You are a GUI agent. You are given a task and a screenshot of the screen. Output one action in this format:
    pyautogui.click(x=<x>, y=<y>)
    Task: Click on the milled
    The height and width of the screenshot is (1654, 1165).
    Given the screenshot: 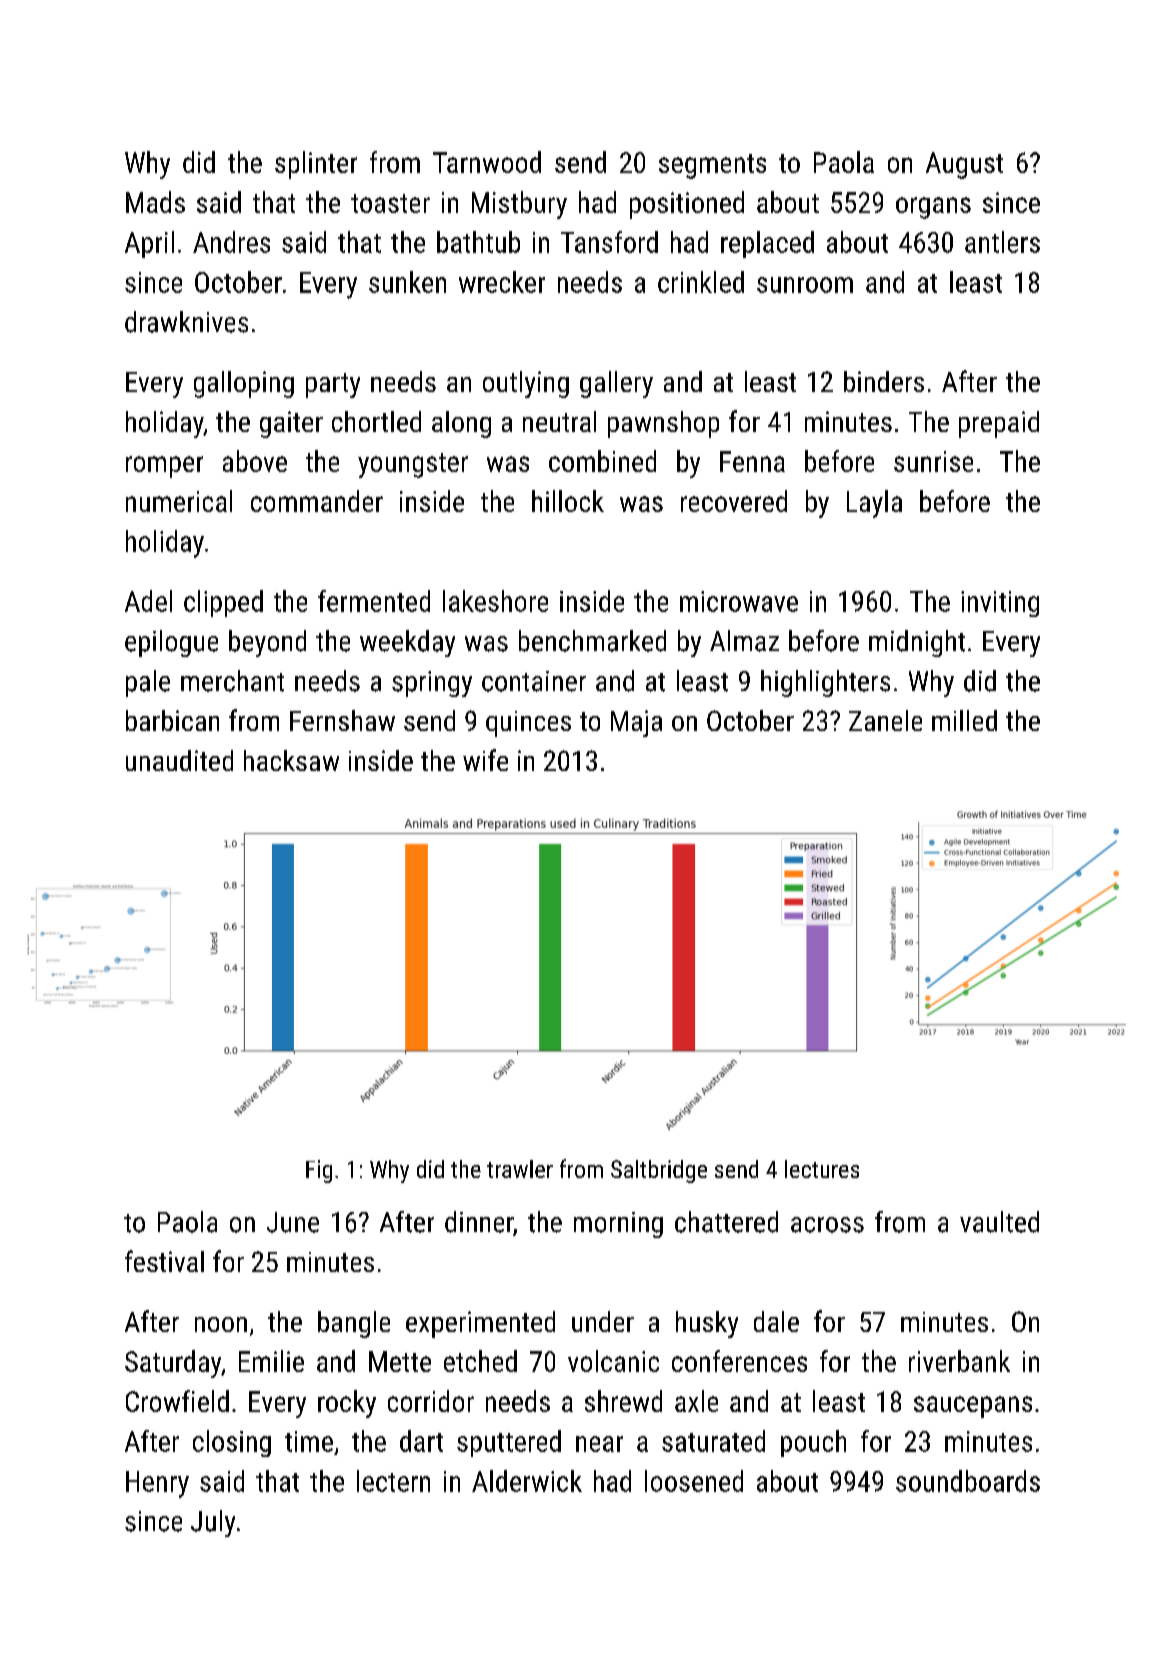 What is the action you would take?
    pyautogui.click(x=964, y=720)
